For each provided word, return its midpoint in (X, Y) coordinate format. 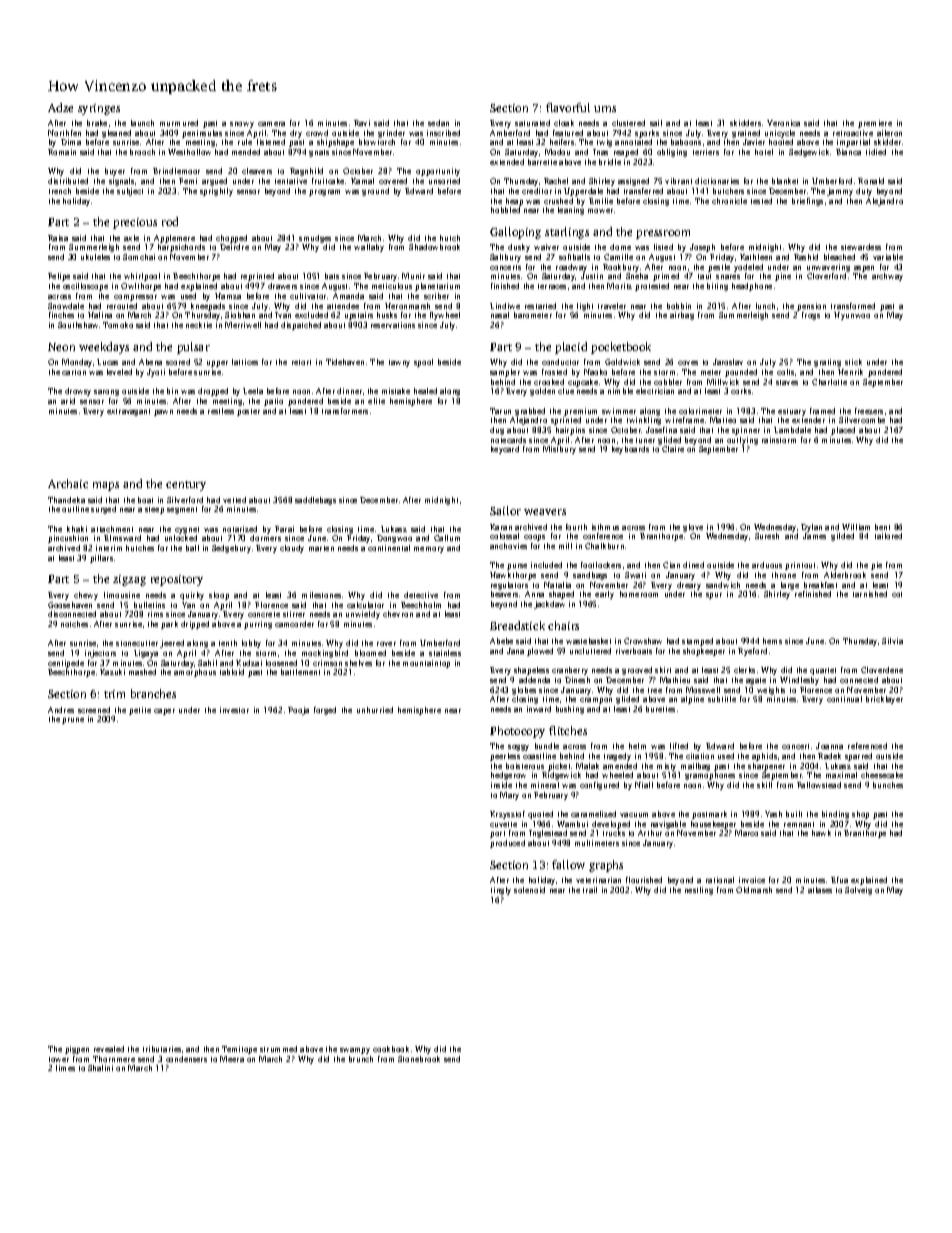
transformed (853, 306)
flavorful (568, 107)
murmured (179, 123)
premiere (875, 124)
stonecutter (137, 643)
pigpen (77, 1050)
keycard (505, 450)
